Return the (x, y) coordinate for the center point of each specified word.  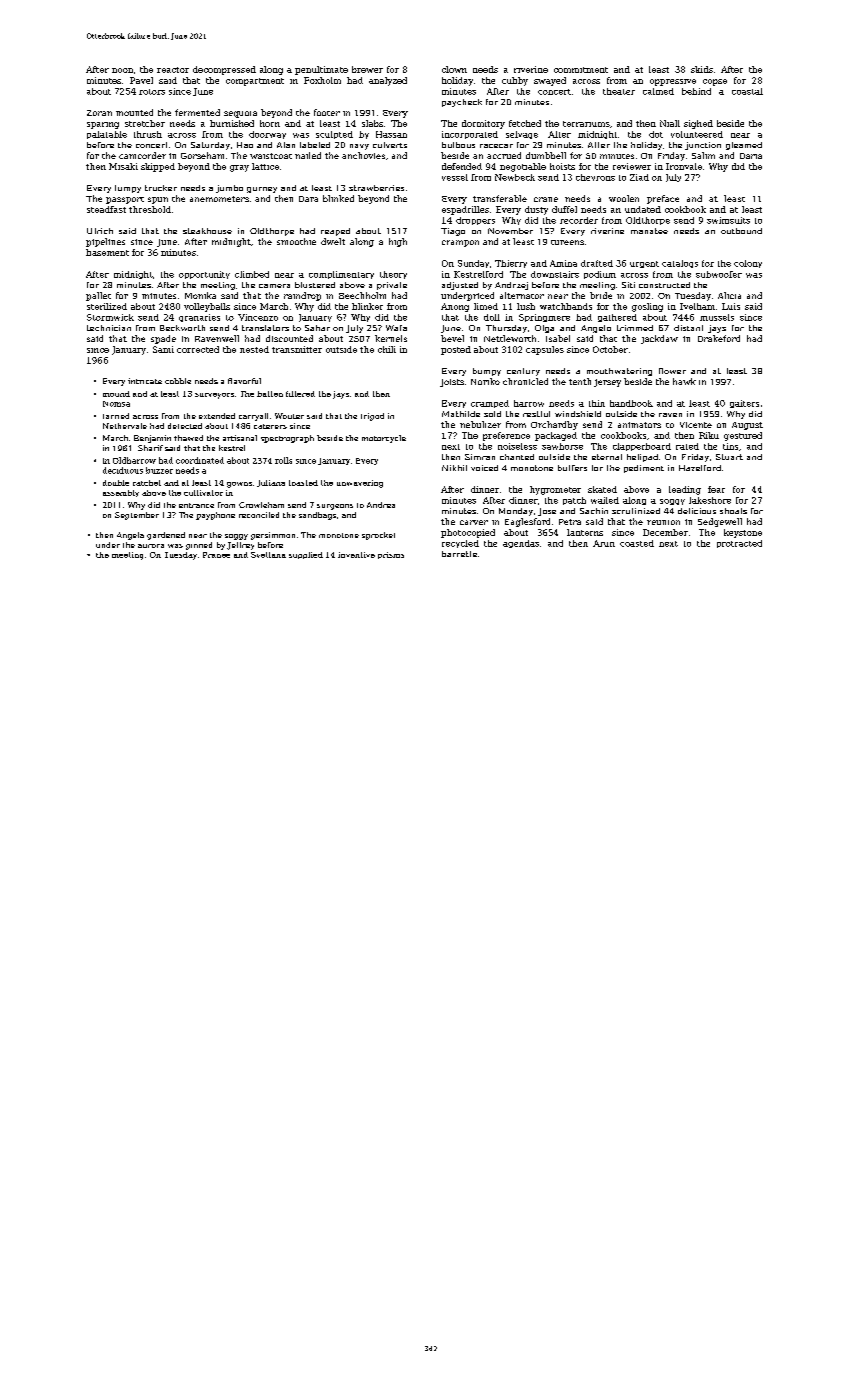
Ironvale (684, 166)
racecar (496, 146)
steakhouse (207, 231)
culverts (390, 145)
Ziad (639, 177)
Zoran (99, 113)
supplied (306, 555)
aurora (151, 546)
